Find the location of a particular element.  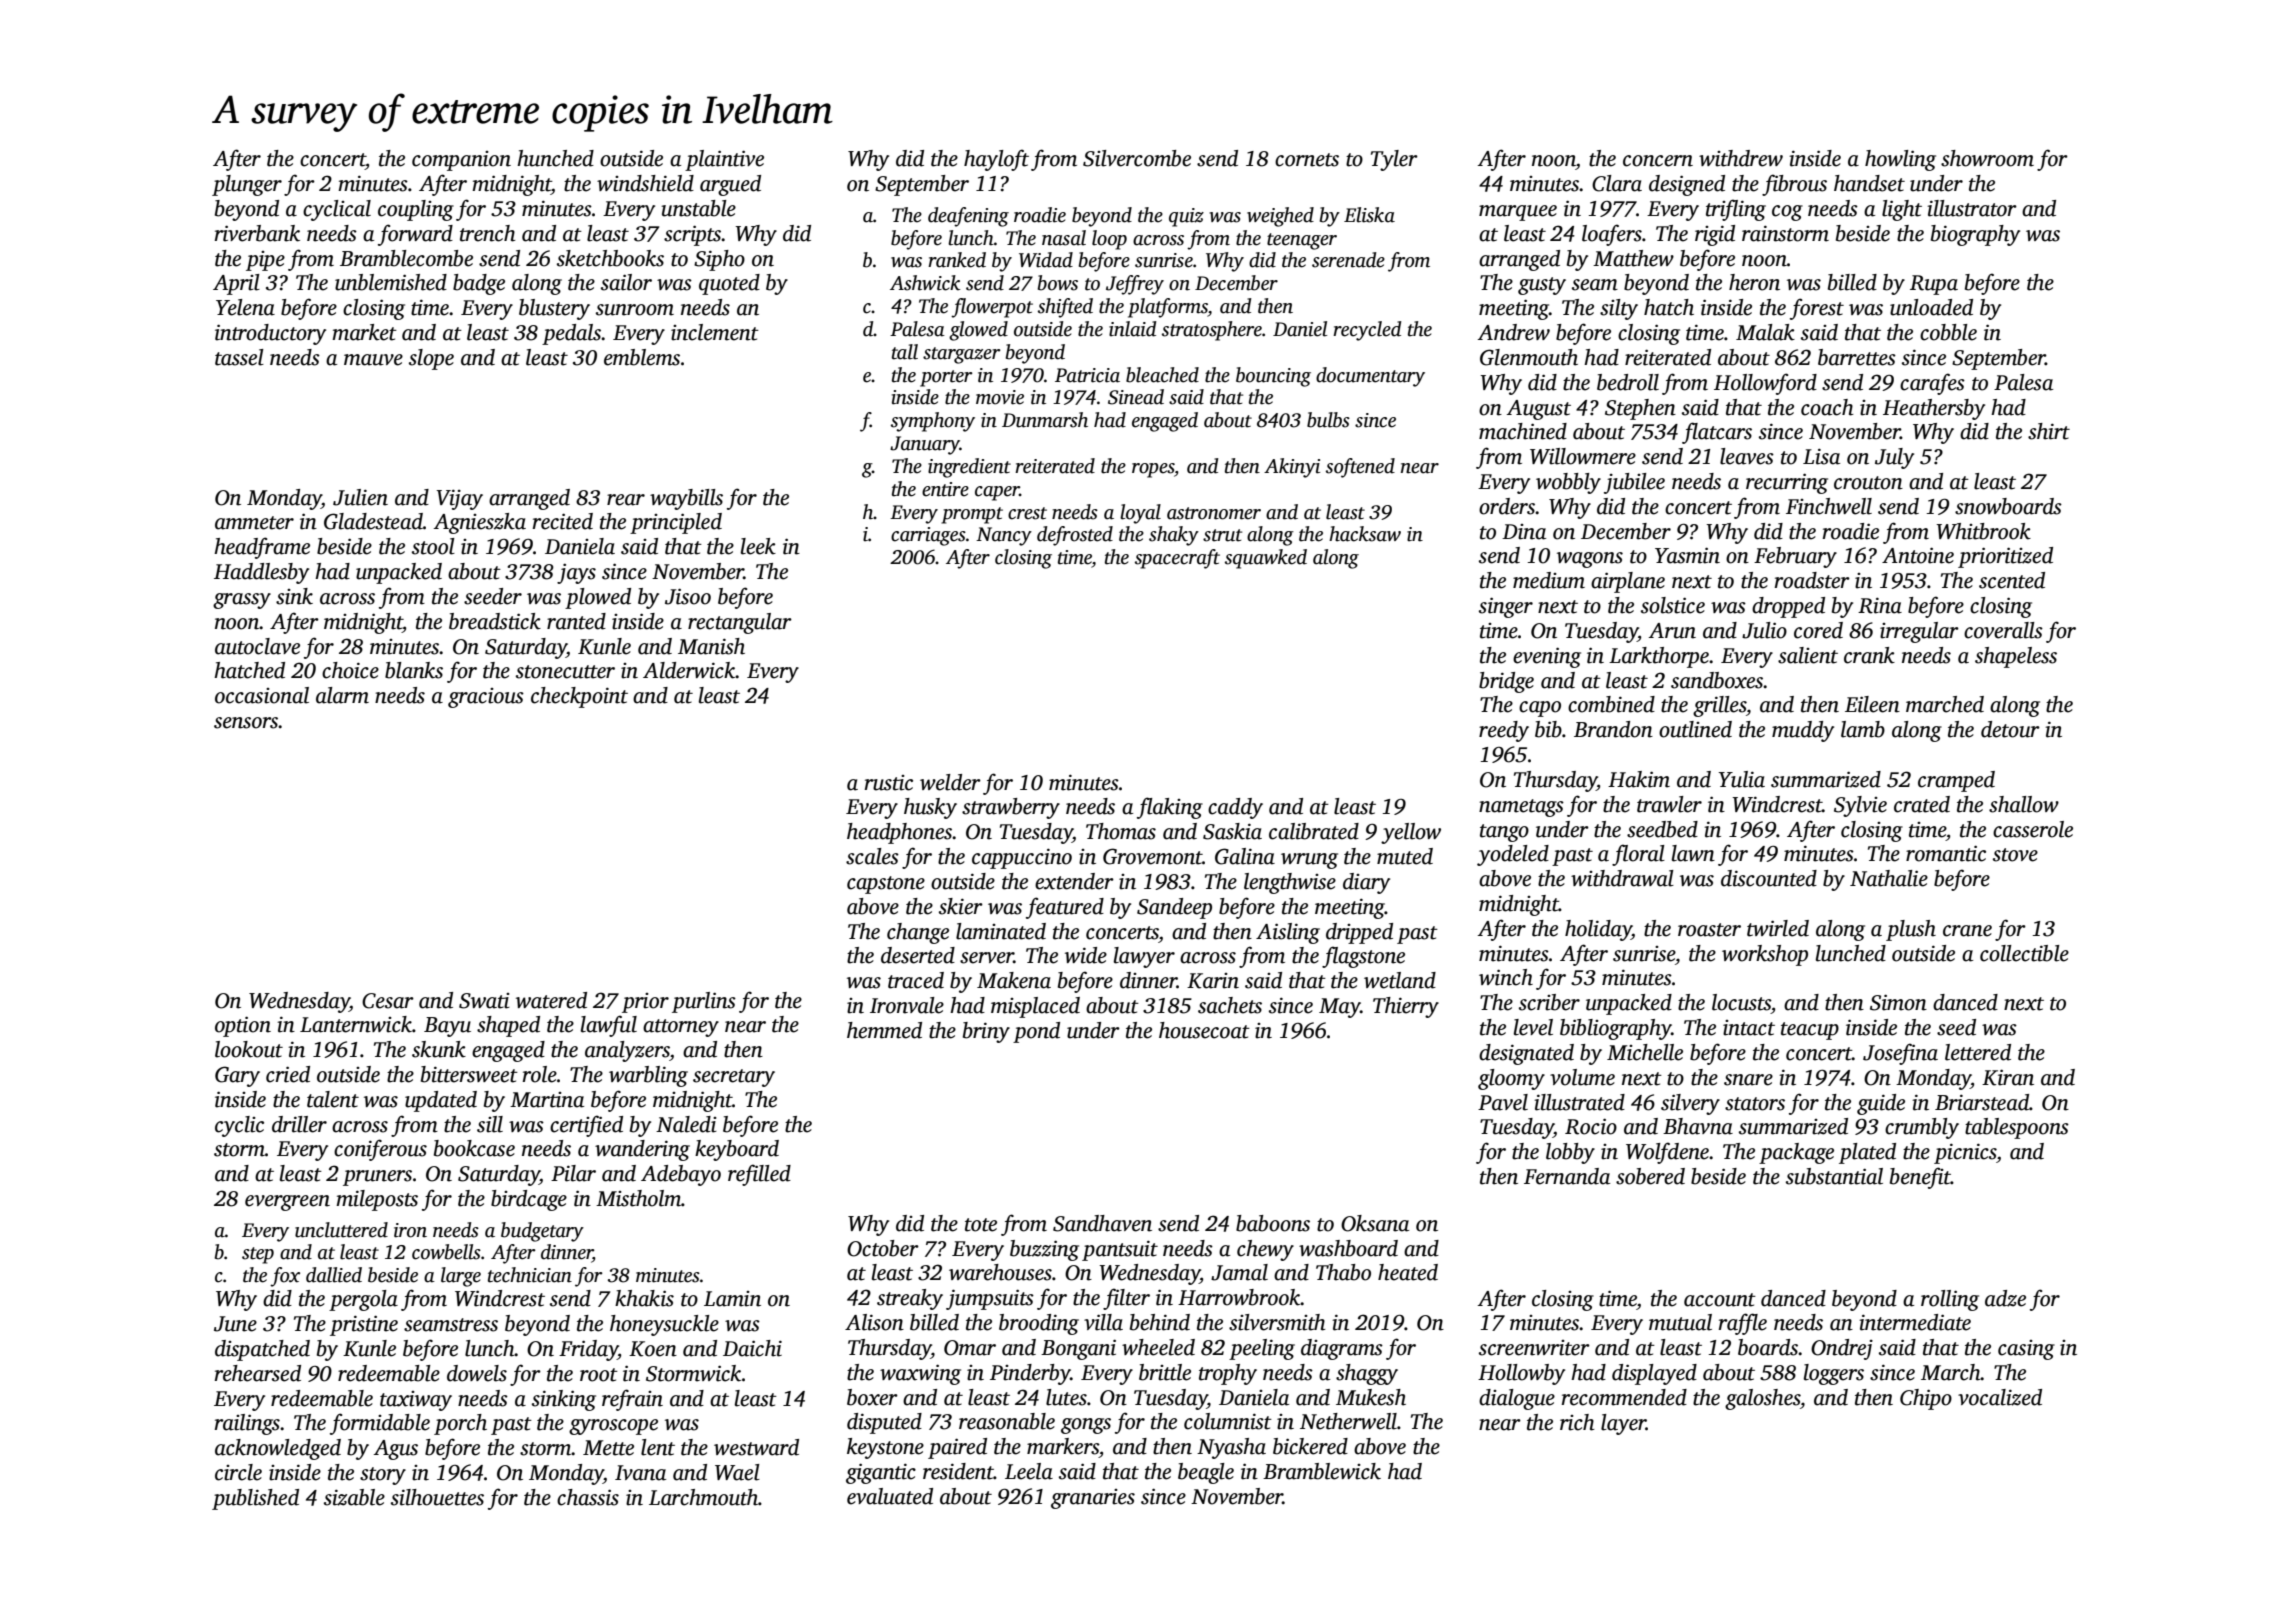

brittle is located at coordinates (1165, 1372).
